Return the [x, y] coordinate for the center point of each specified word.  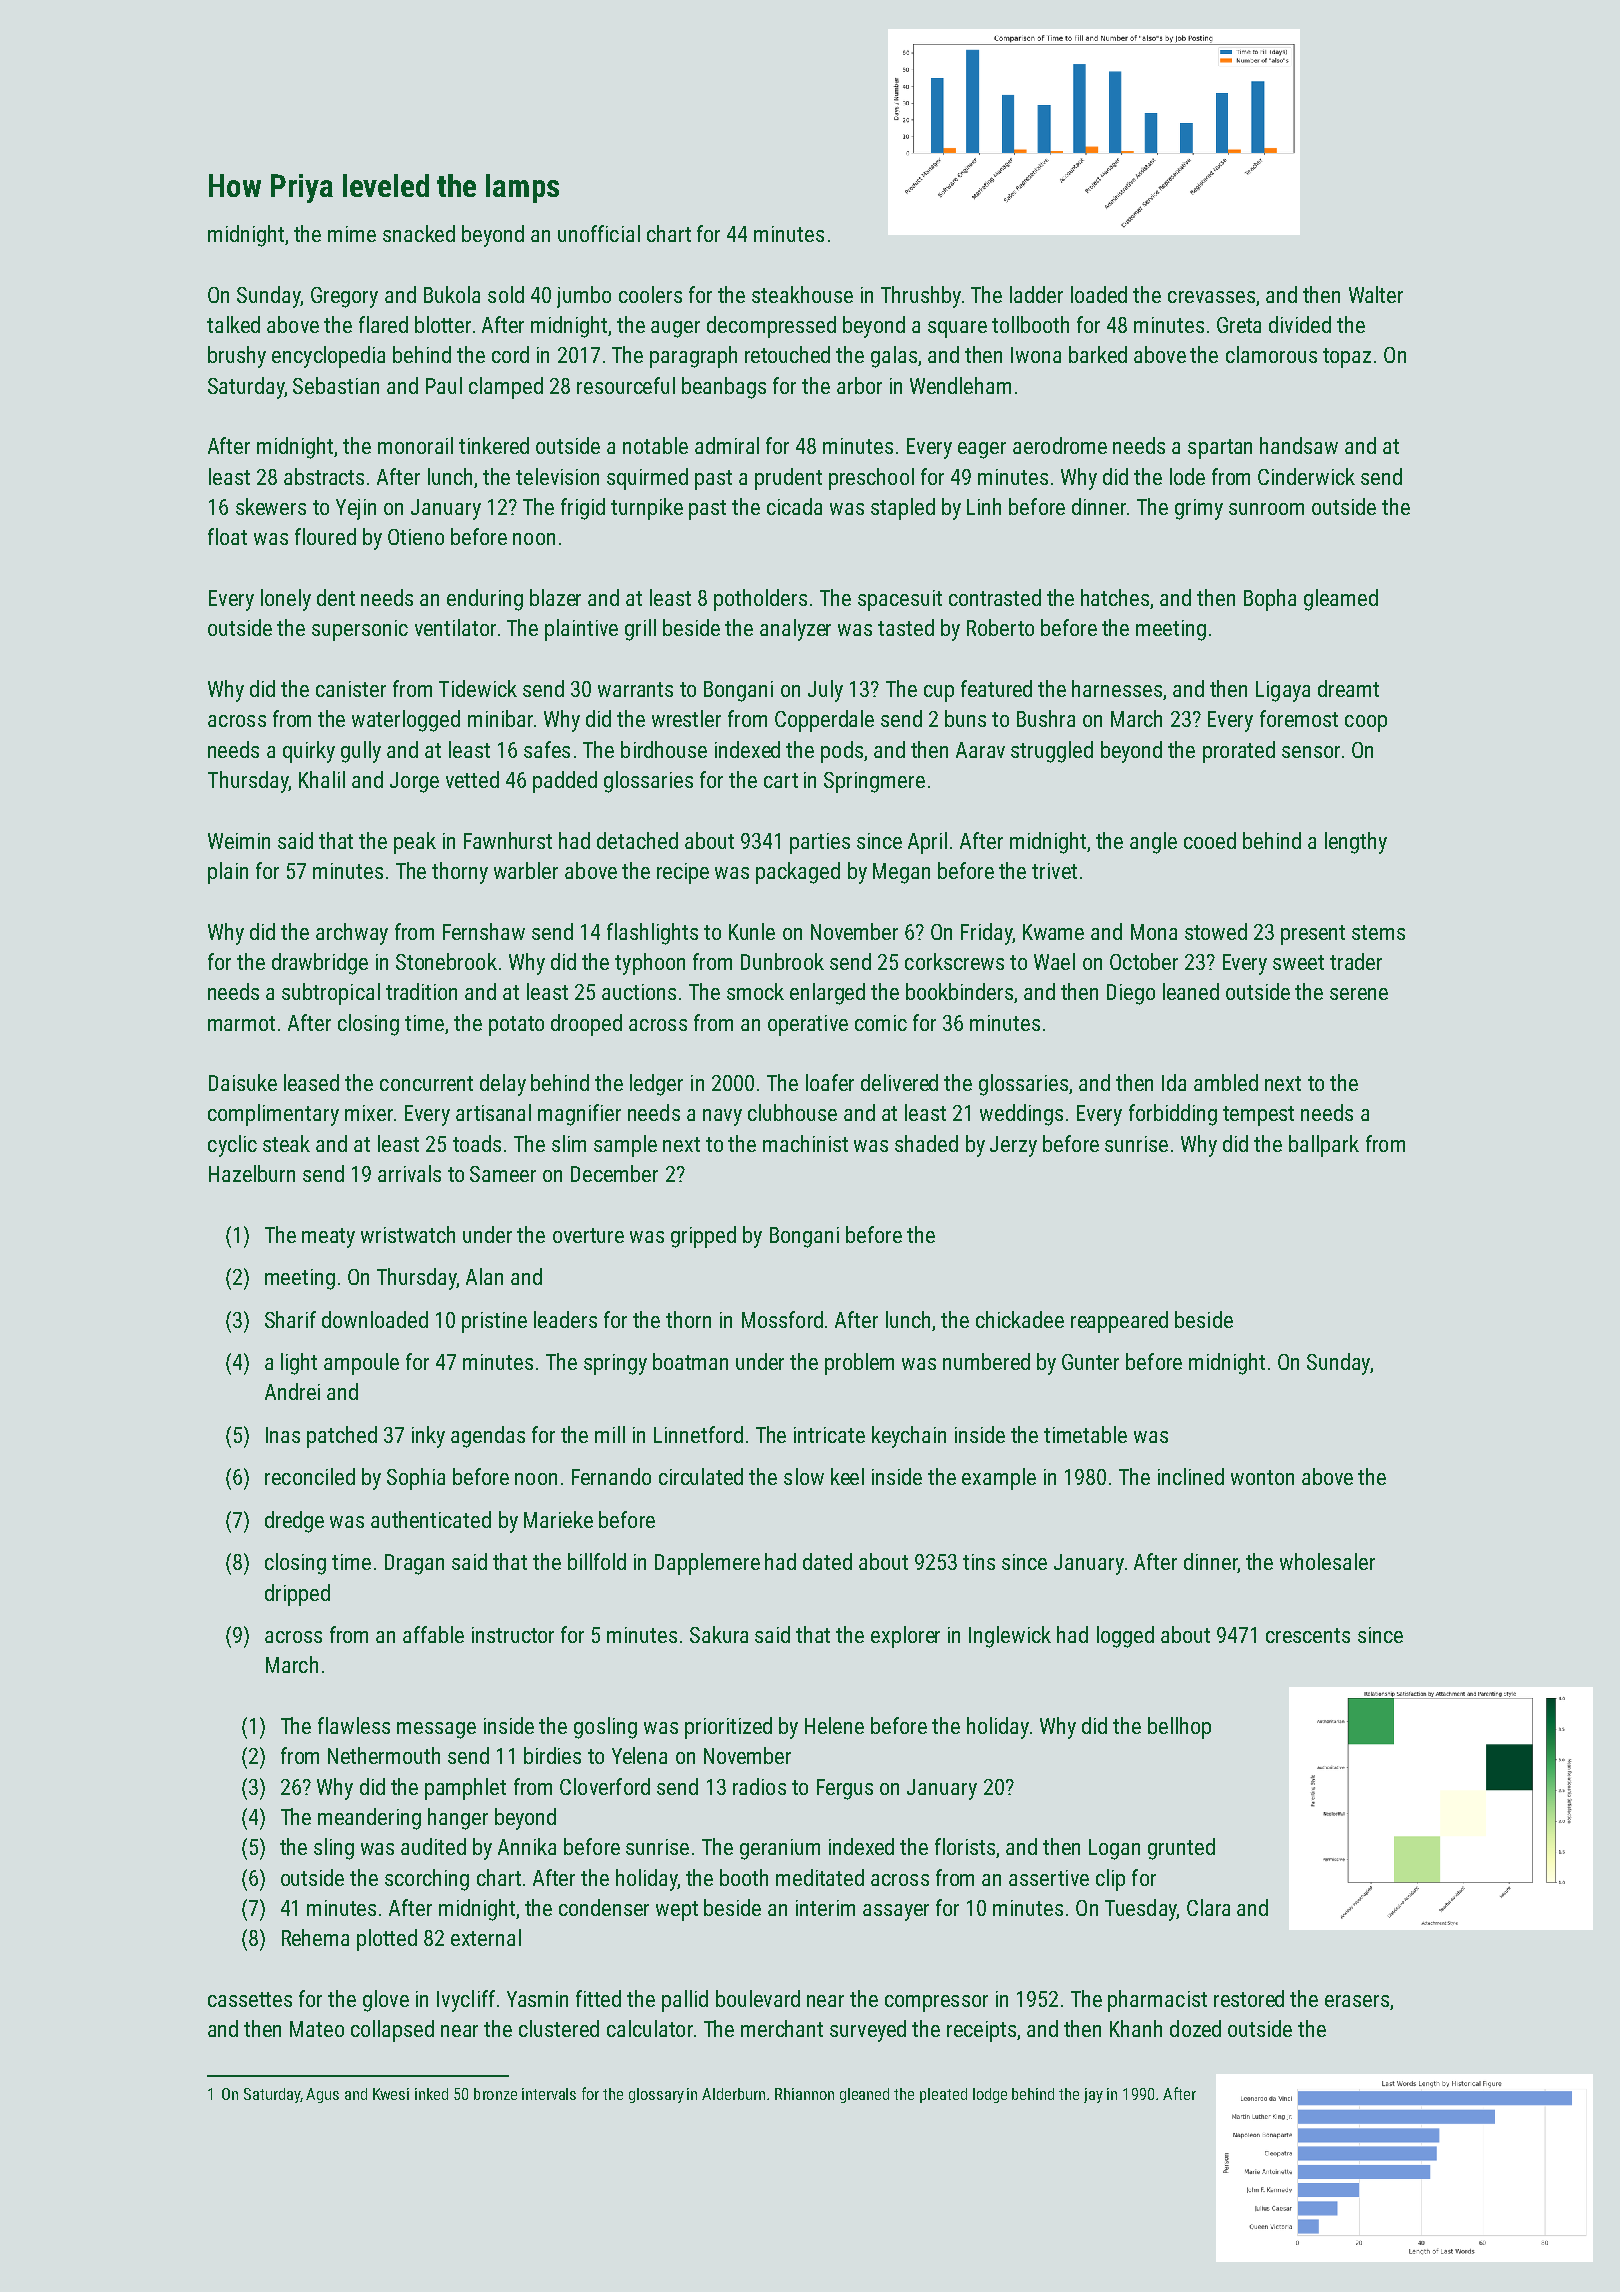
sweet [1298, 962]
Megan [901, 873]
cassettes [250, 1999]
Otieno [416, 537]
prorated [1239, 752]
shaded [926, 1143]
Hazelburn [252, 1173]
